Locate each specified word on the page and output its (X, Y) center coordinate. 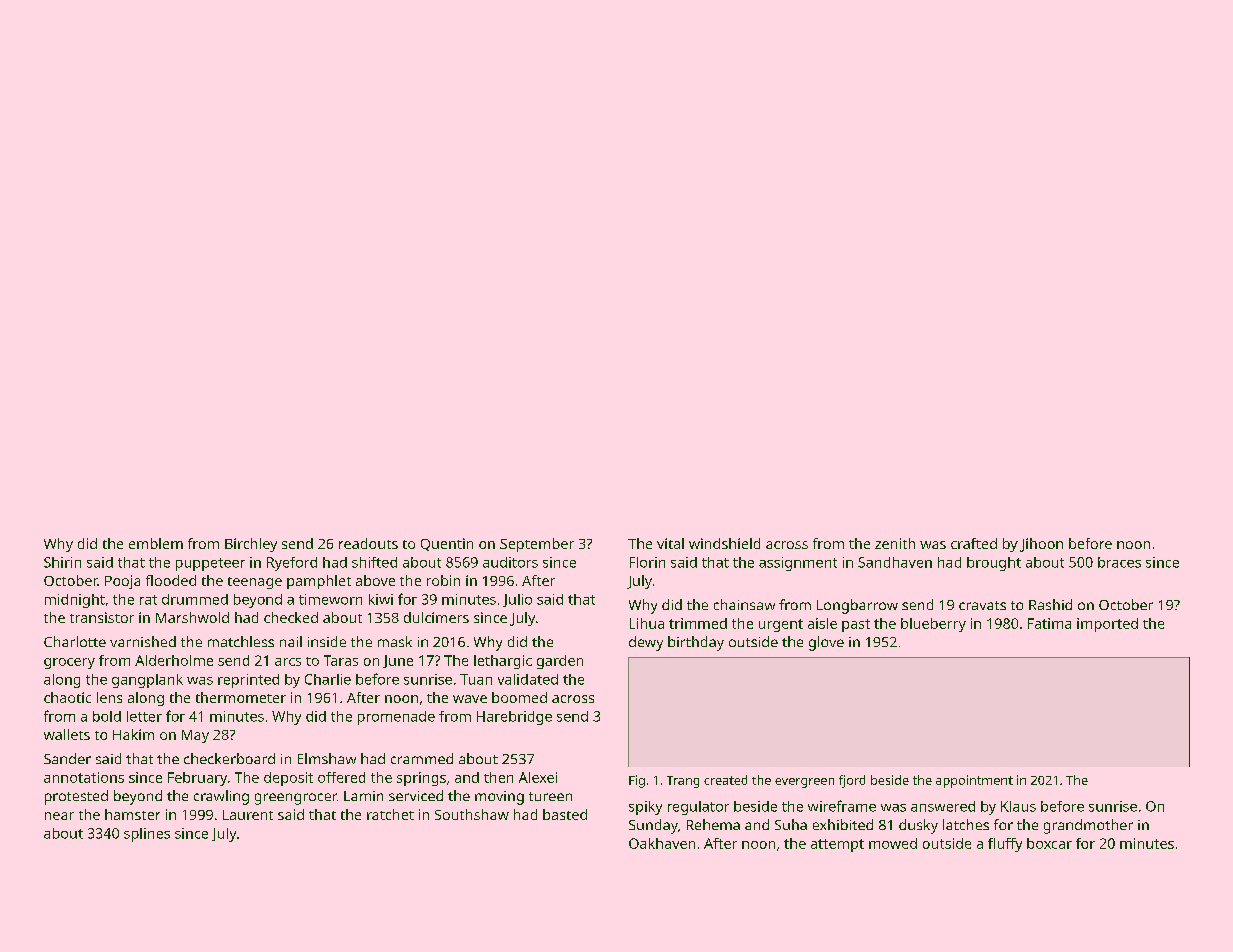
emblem (156, 543)
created (725, 780)
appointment (974, 781)
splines (147, 835)
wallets (67, 734)
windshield (724, 543)
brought (994, 564)
